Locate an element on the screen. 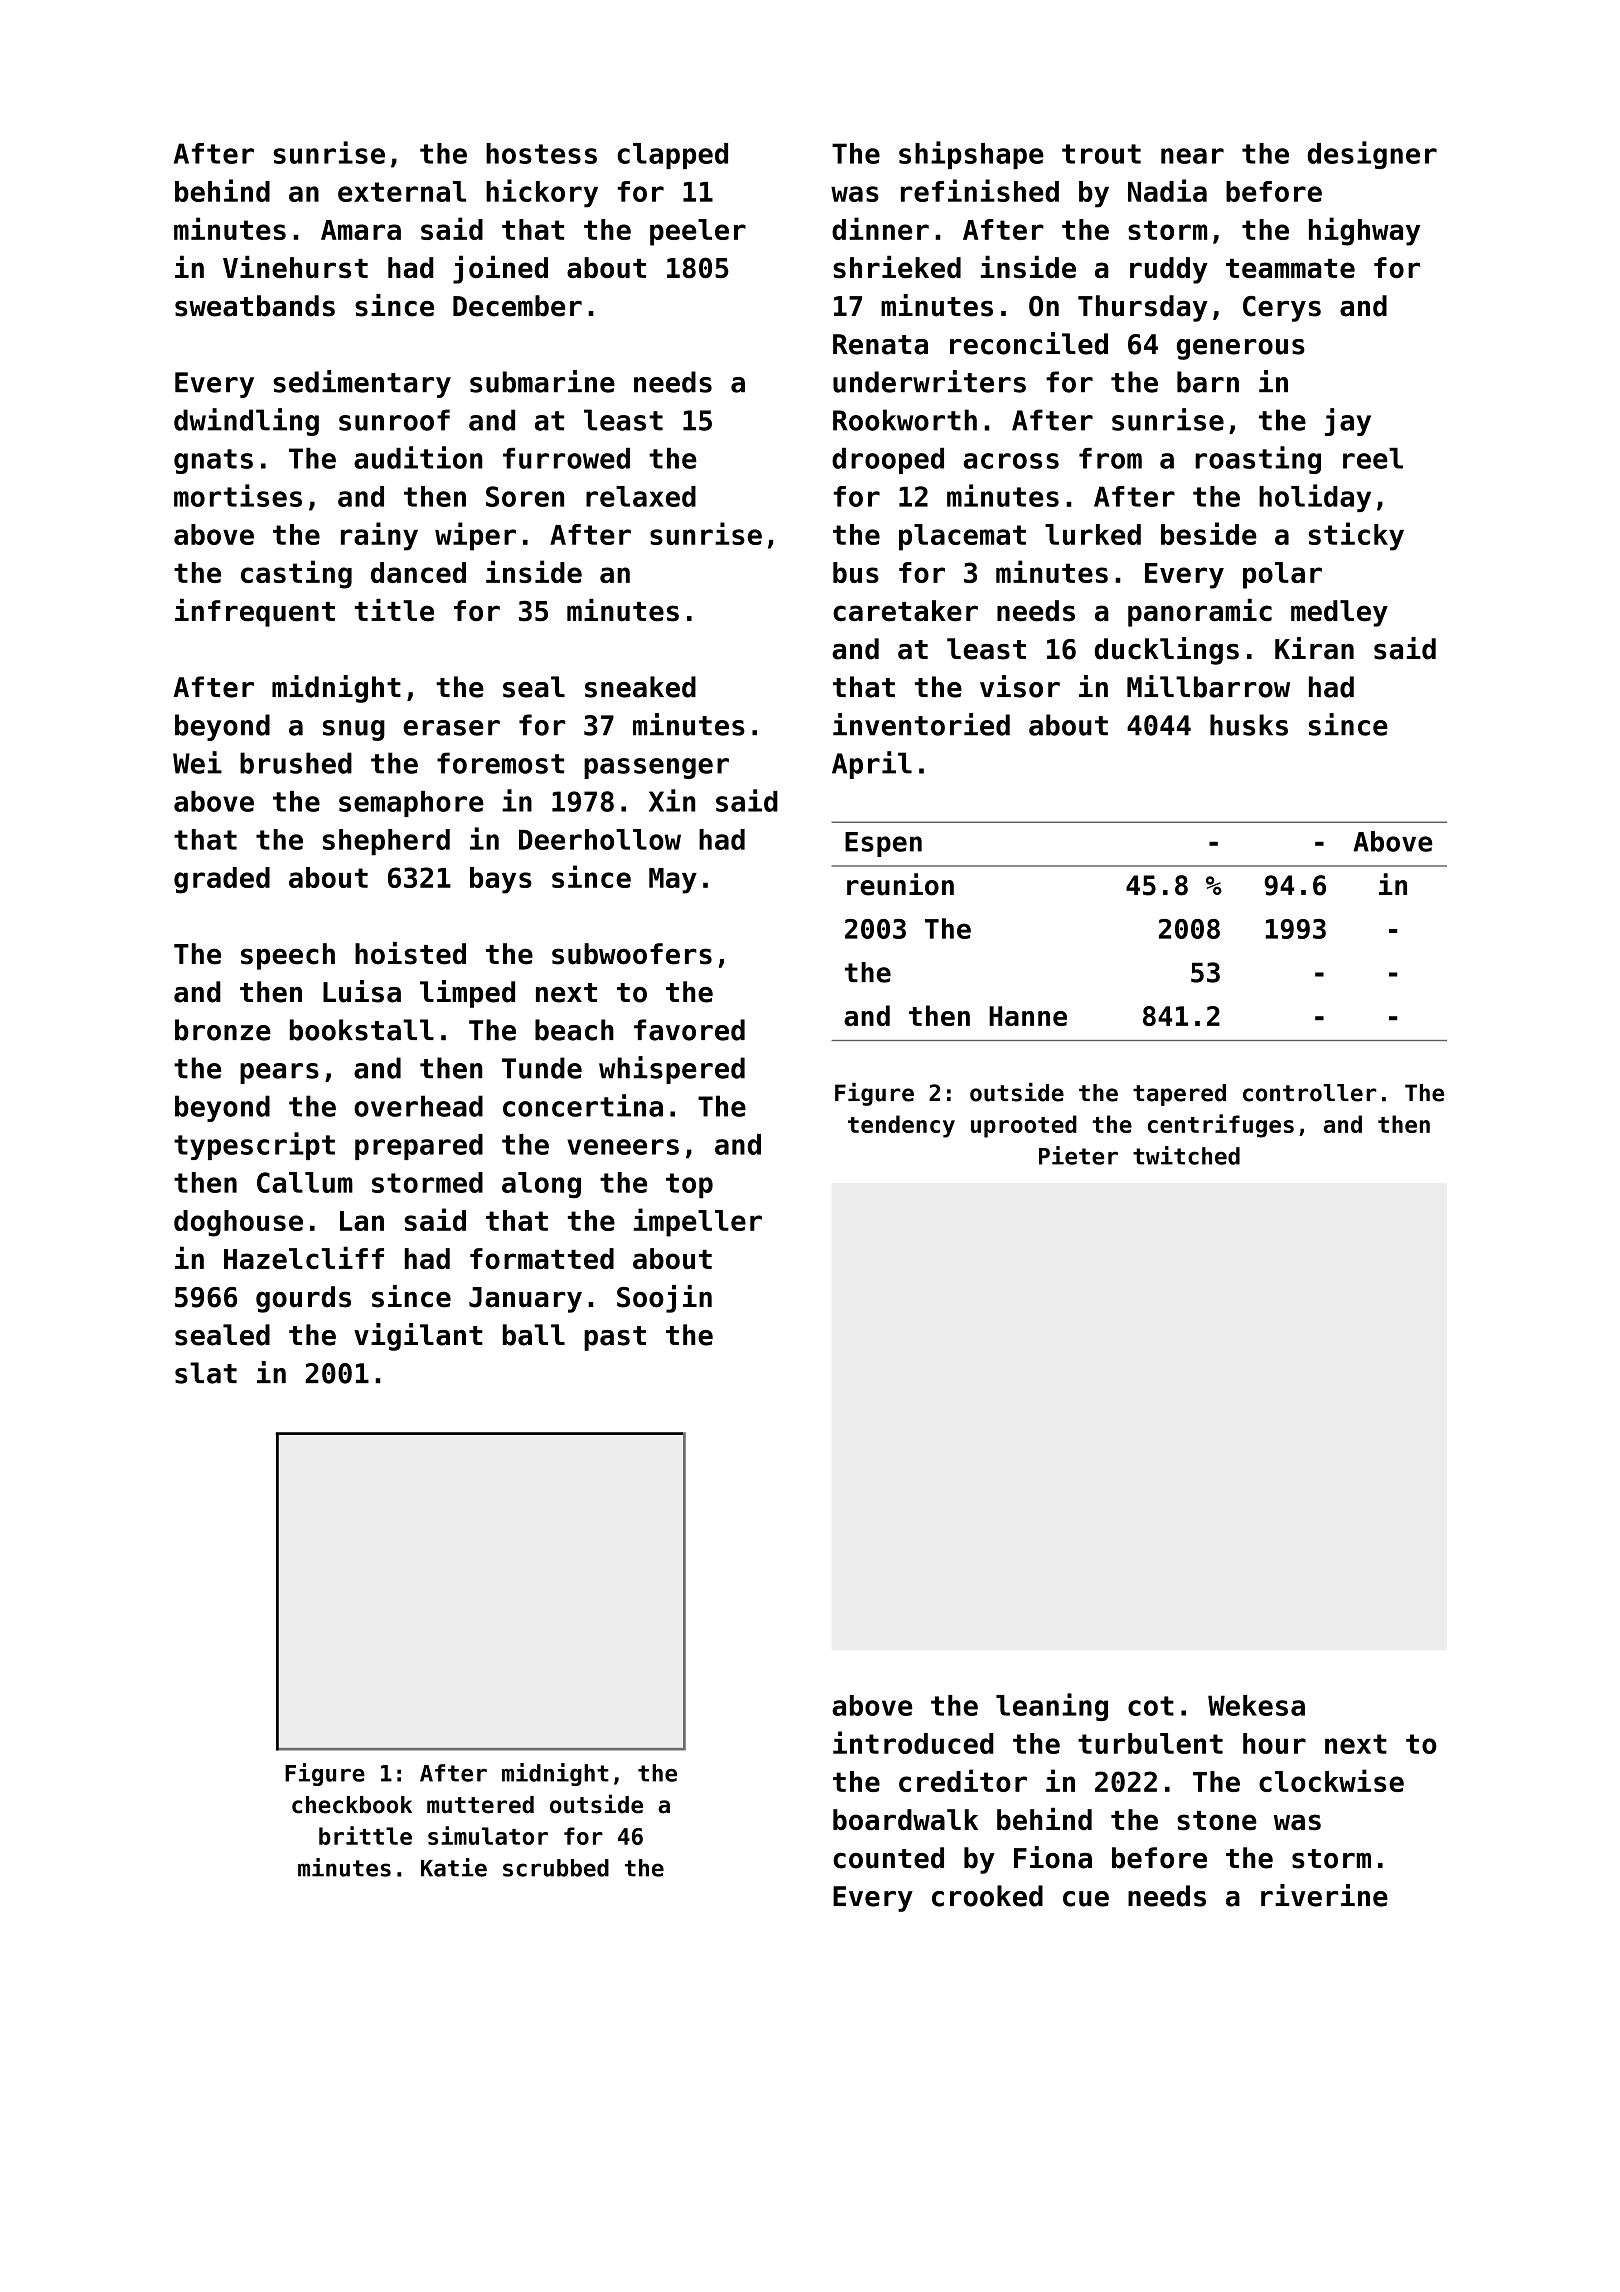 The width and height of the screenshot is (1620, 2292). designer is located at coordinates (1372, 155).
